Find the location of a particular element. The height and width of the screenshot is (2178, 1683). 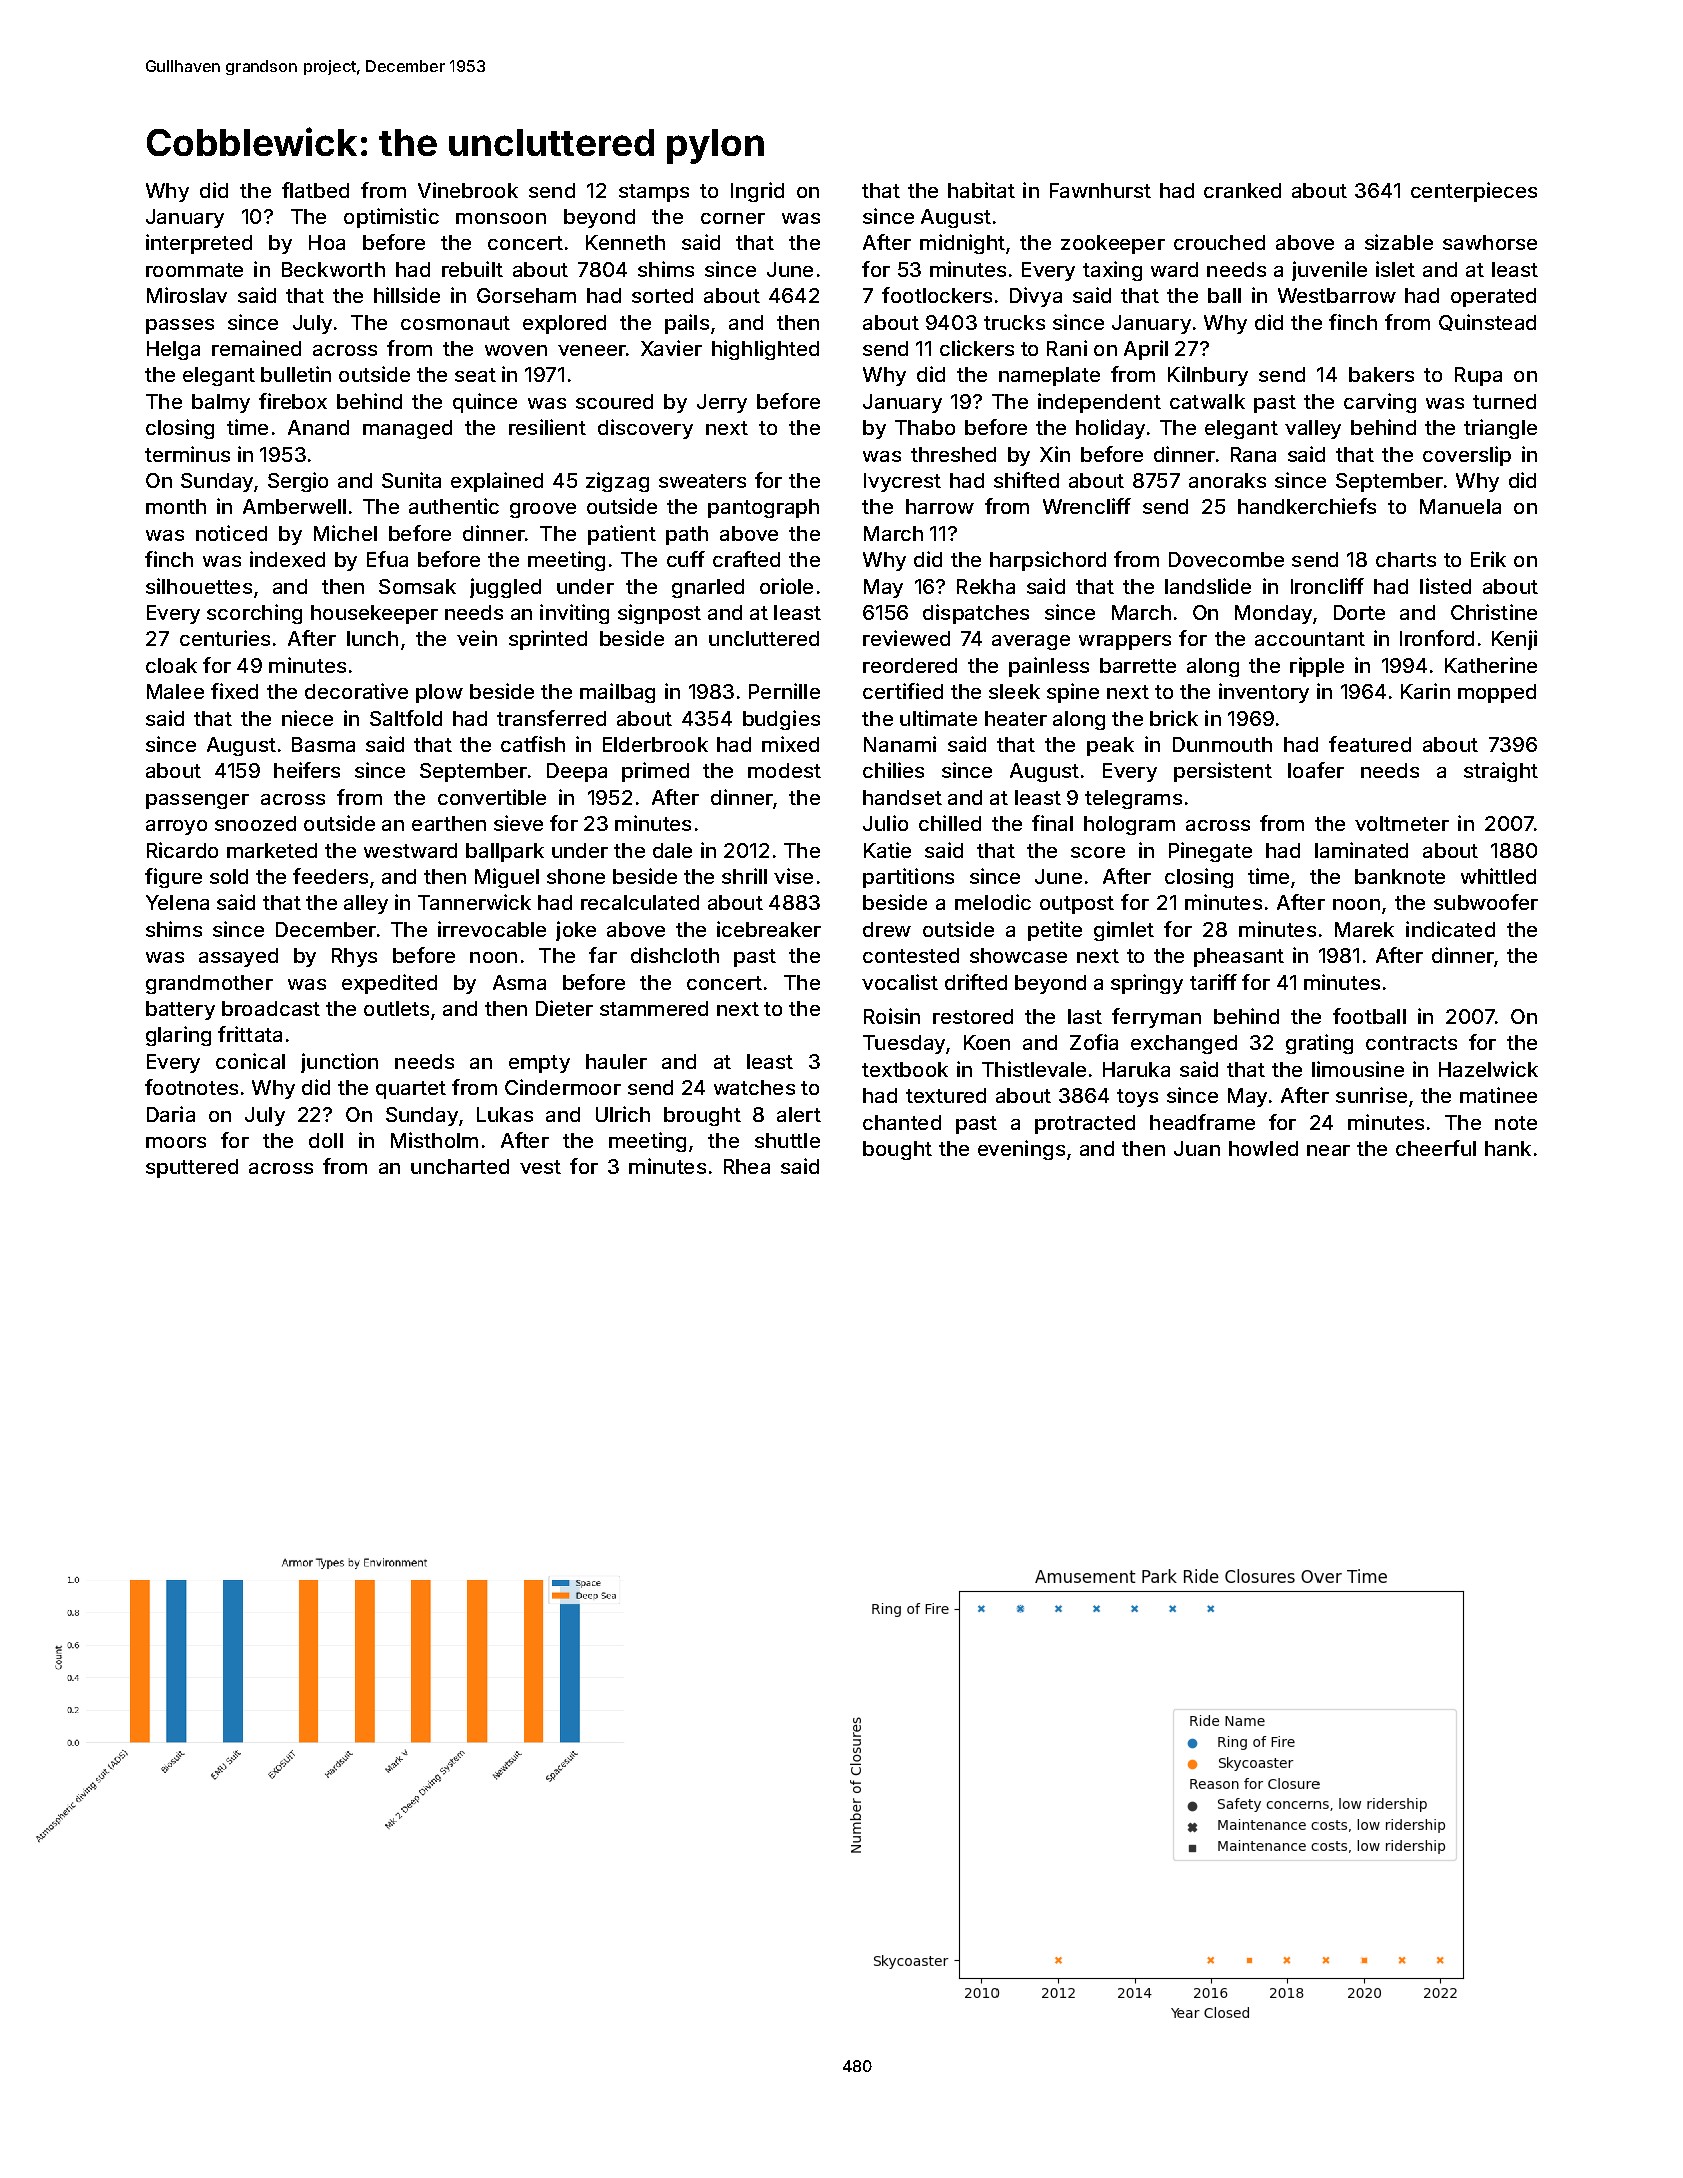

flatbed is located at coordinates (315, 190).
